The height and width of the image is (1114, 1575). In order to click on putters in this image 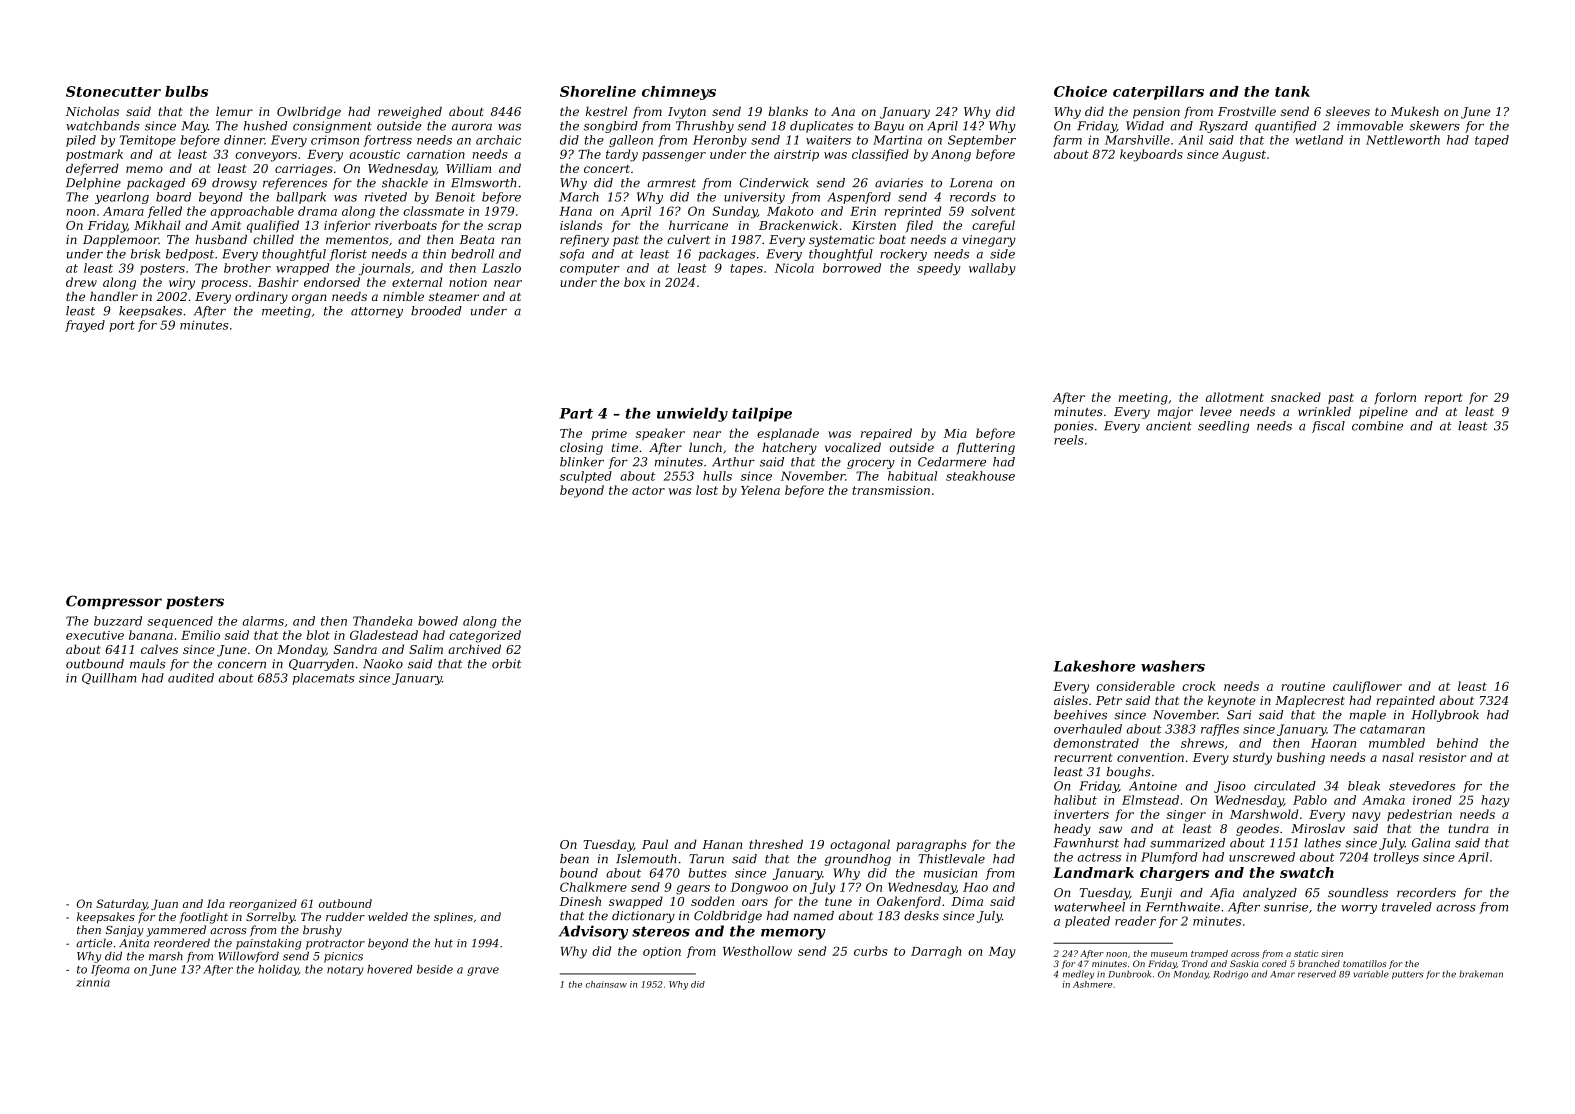, I will do `click(1408, 975)`.
